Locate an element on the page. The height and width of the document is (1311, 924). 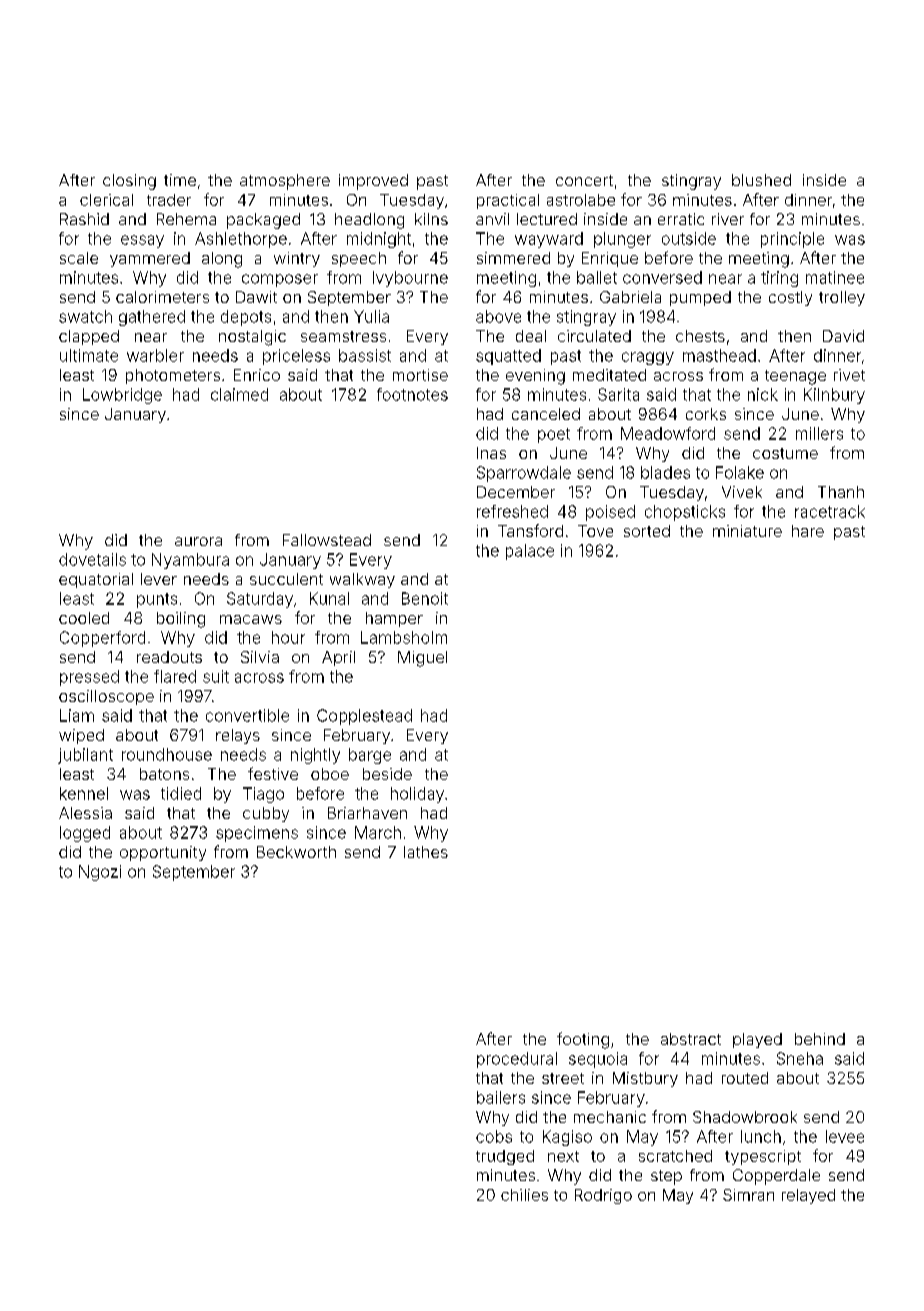
Ngozi is located at coordinates (100, 873).
